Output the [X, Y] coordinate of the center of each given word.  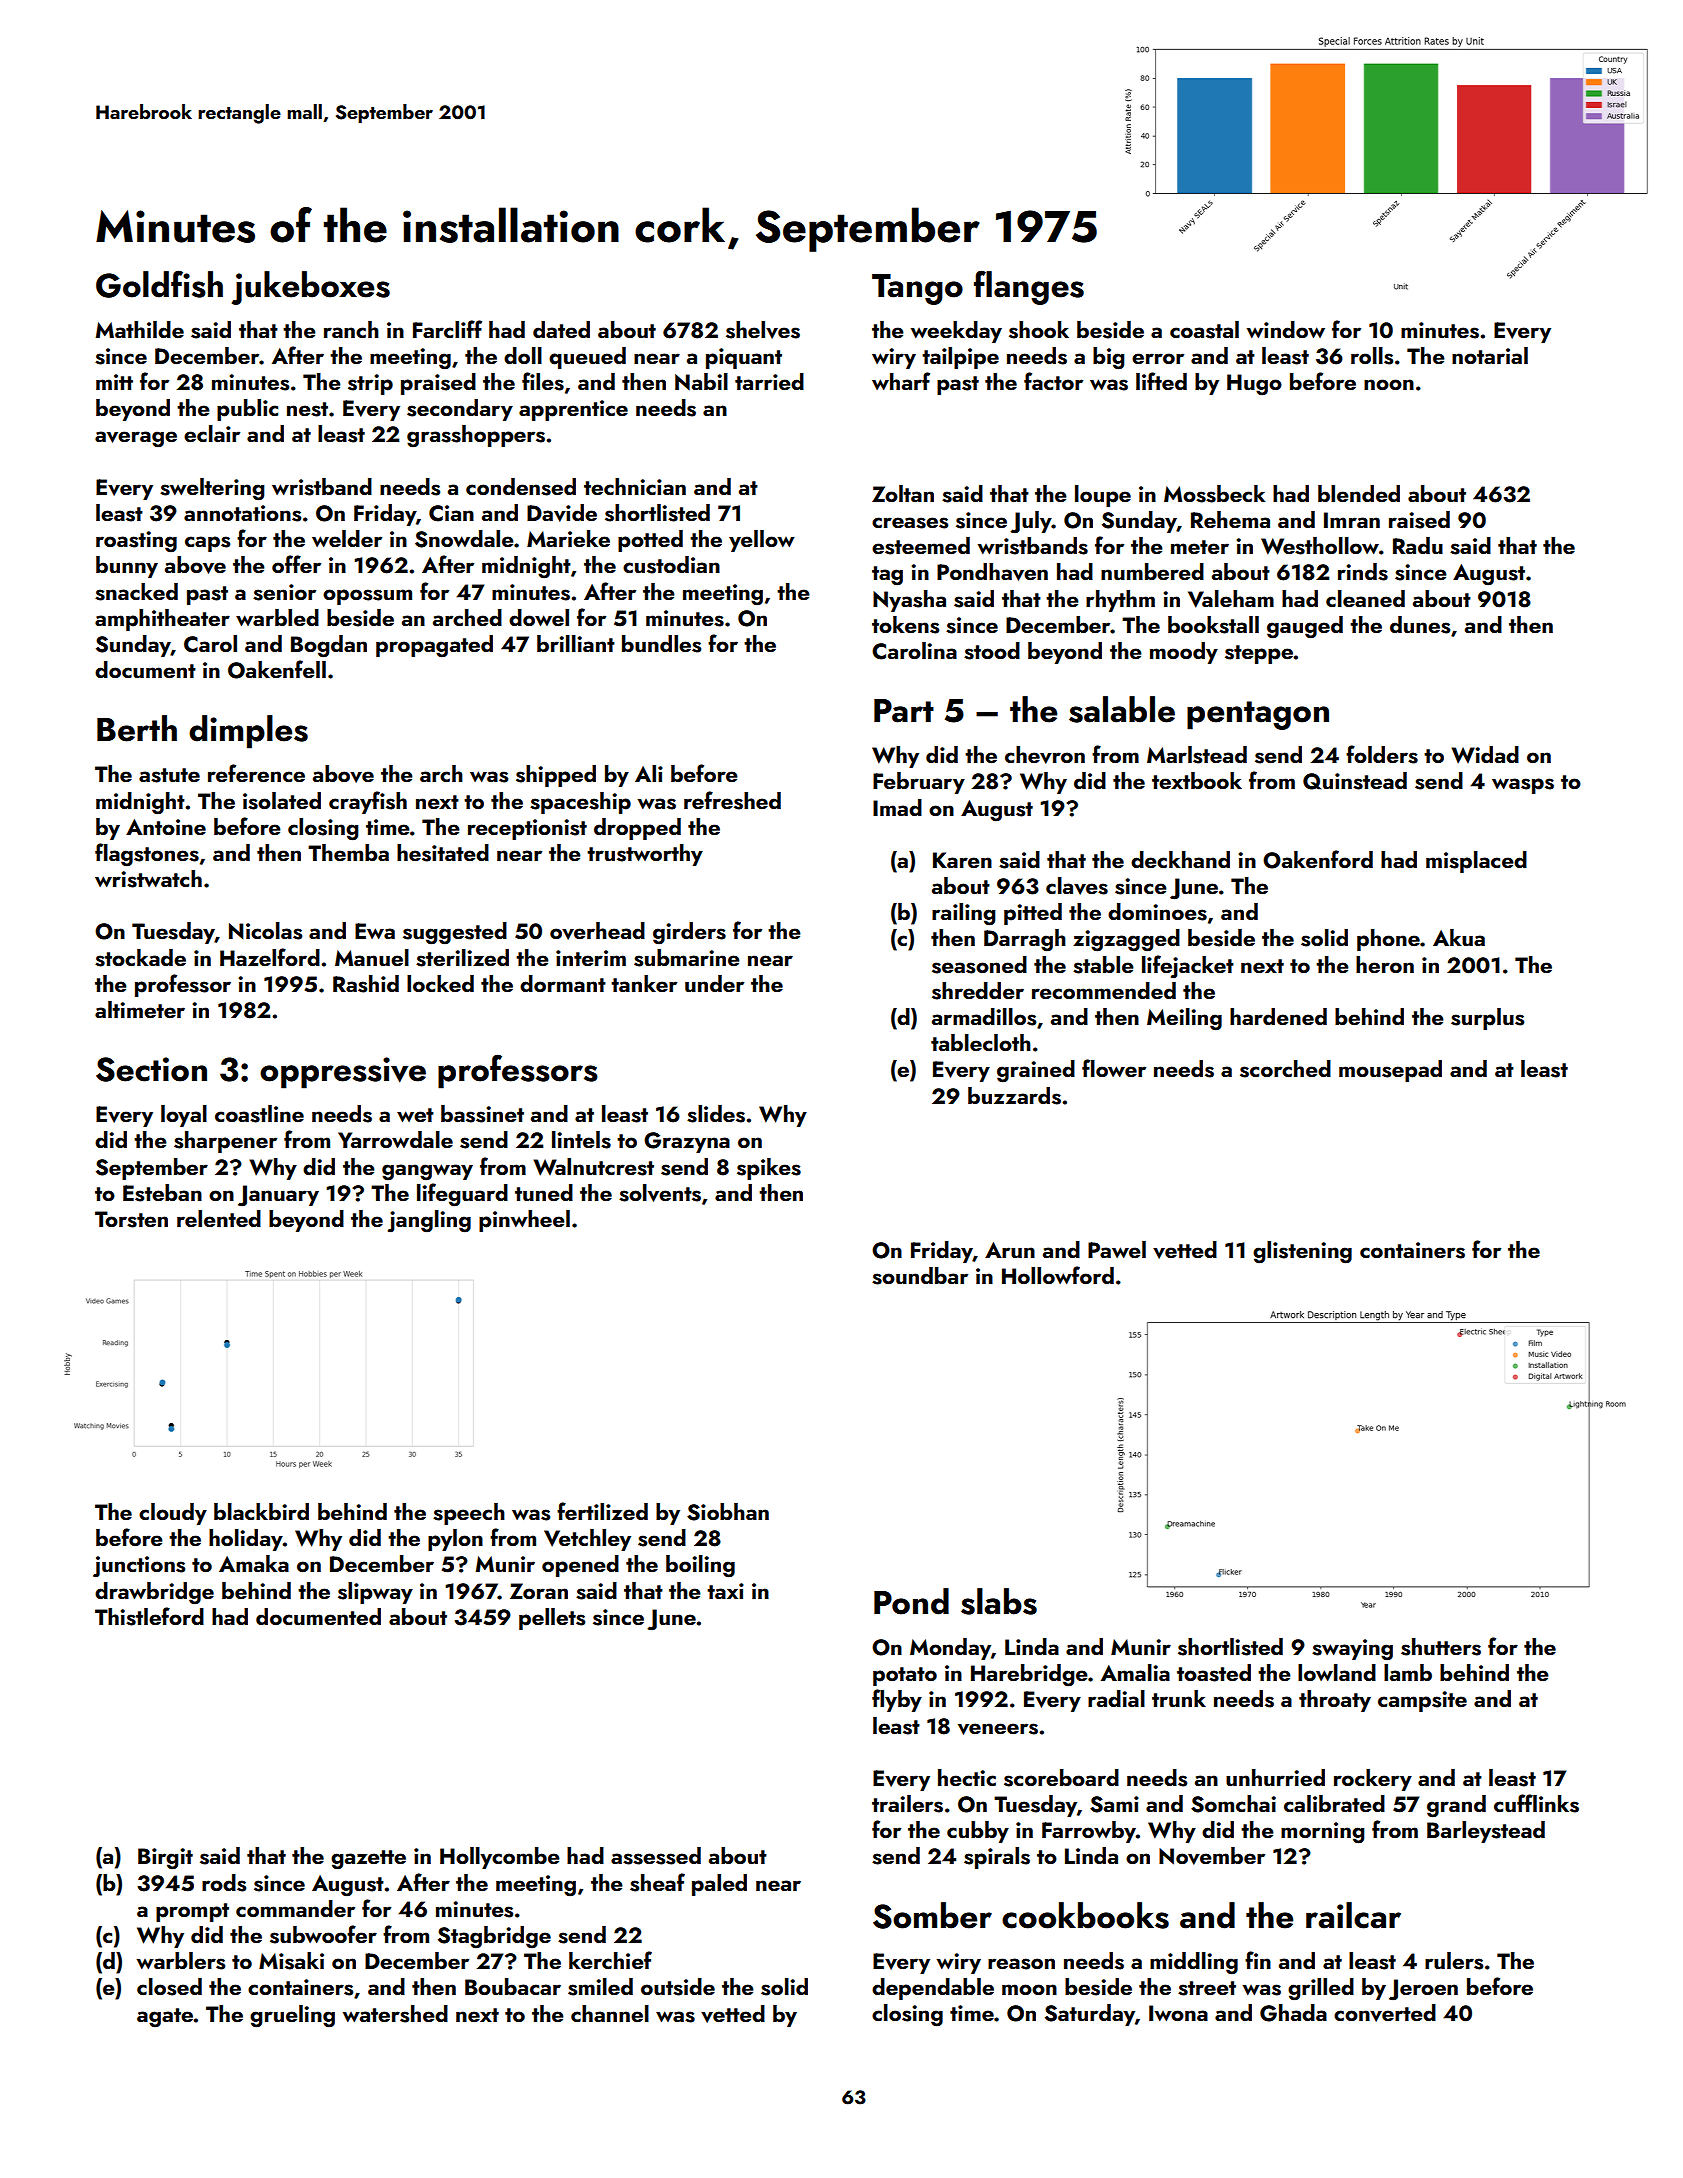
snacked [136, 592]
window [1285, 329]
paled [719, 1885]
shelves [763, 330]
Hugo [1254, 385]
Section [151, 1069]
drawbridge [154, 1593]
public [247, 410]
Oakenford [1318, 859]
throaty [1335, 1701]
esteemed [921, 546]
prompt [192, 1912]
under [714, 983]
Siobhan [728, 1512]
